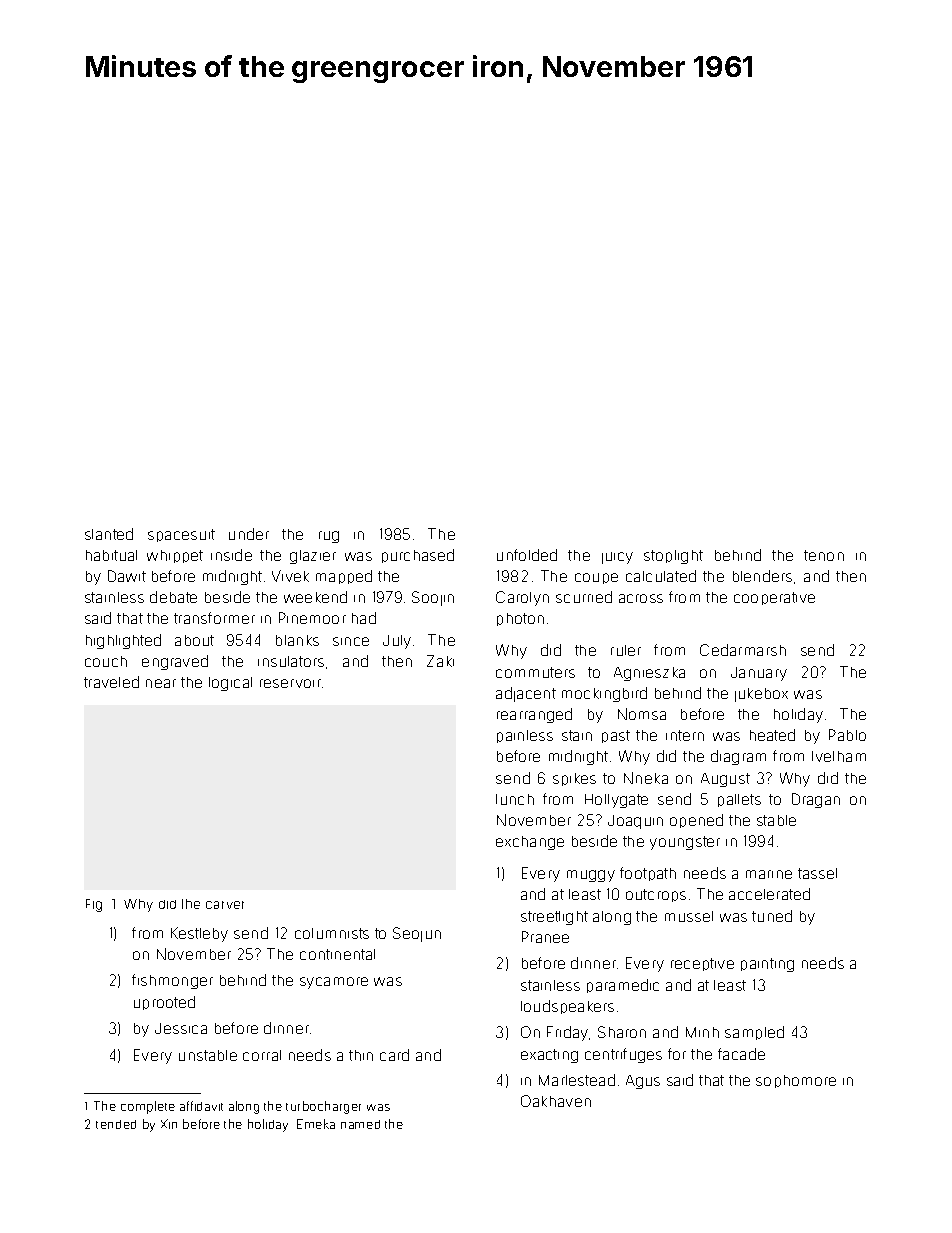  What do you see at coordinates (522, 598) in the screenshot?
I see `Carolyn` at bounding box center [522, 598].
